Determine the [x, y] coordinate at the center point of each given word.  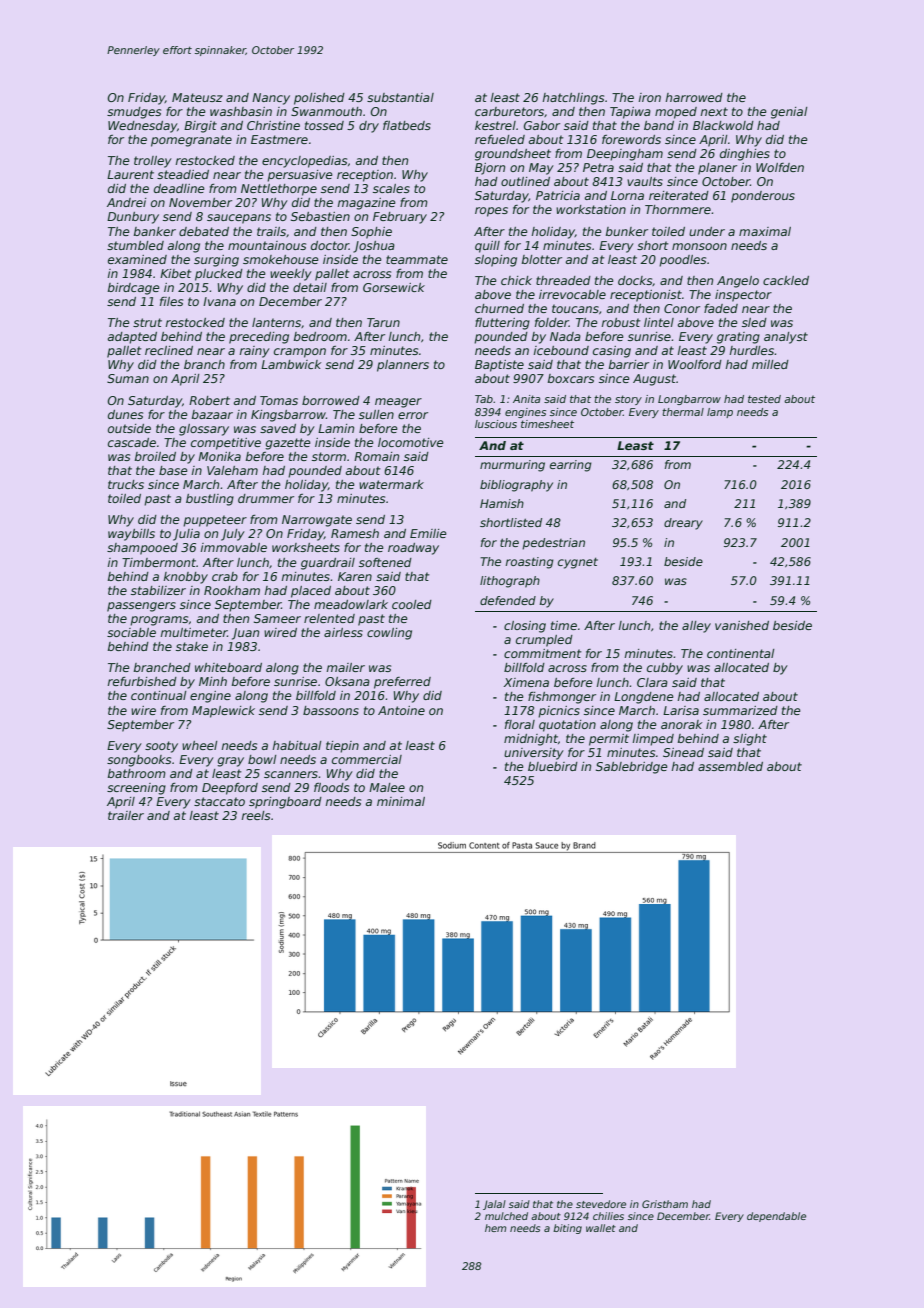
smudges [134, 113]
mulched [506, 1216]
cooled [412, 604]
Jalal [494, 1205]
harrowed [694, 97]
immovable [233, 547]
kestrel [495, 125]
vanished [742, 625]
